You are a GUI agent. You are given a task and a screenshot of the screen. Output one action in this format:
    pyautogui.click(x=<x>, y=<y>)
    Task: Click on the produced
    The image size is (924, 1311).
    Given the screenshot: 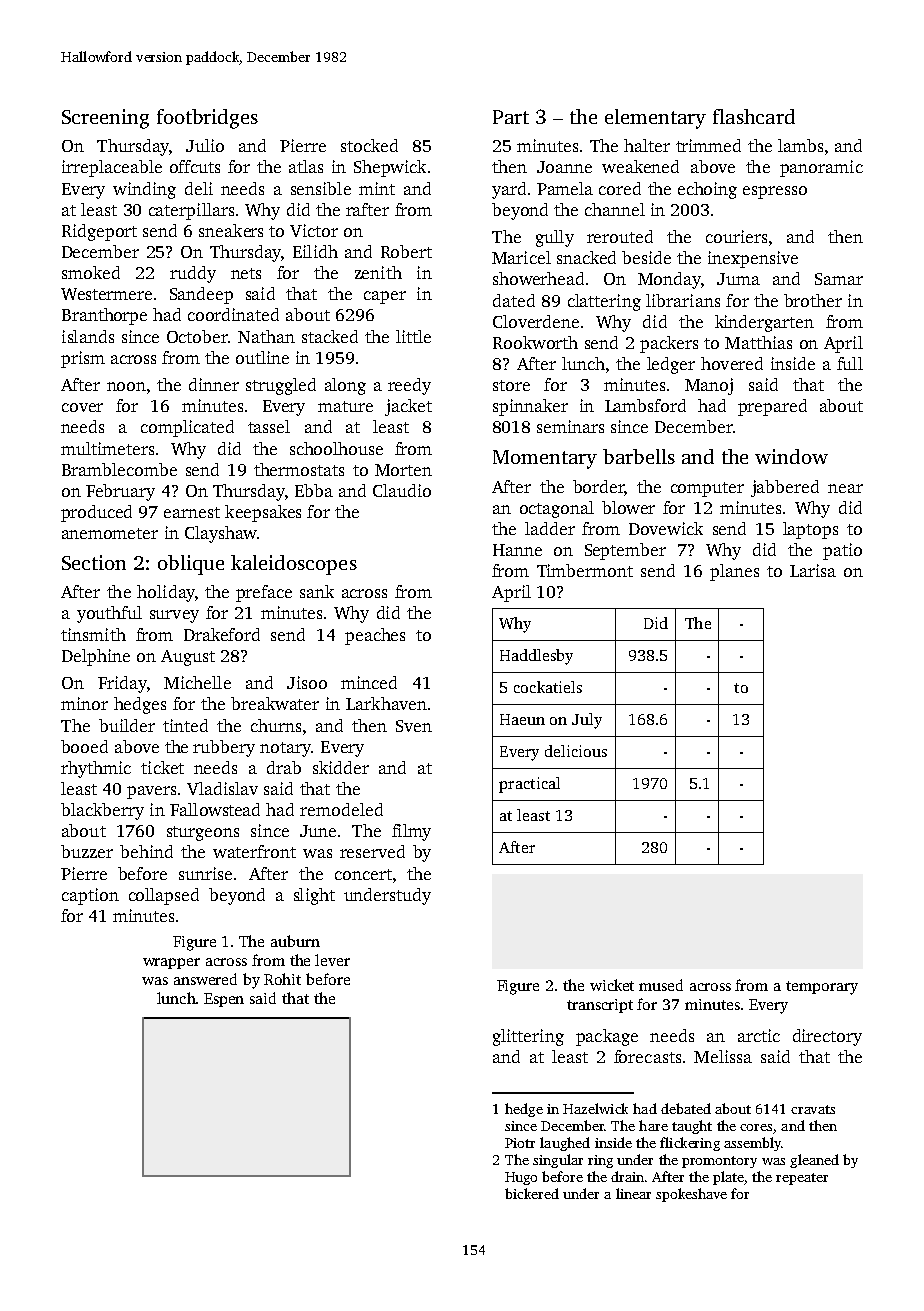 What is the action you would take?
    pyautogui.click(x=96, y=513)
